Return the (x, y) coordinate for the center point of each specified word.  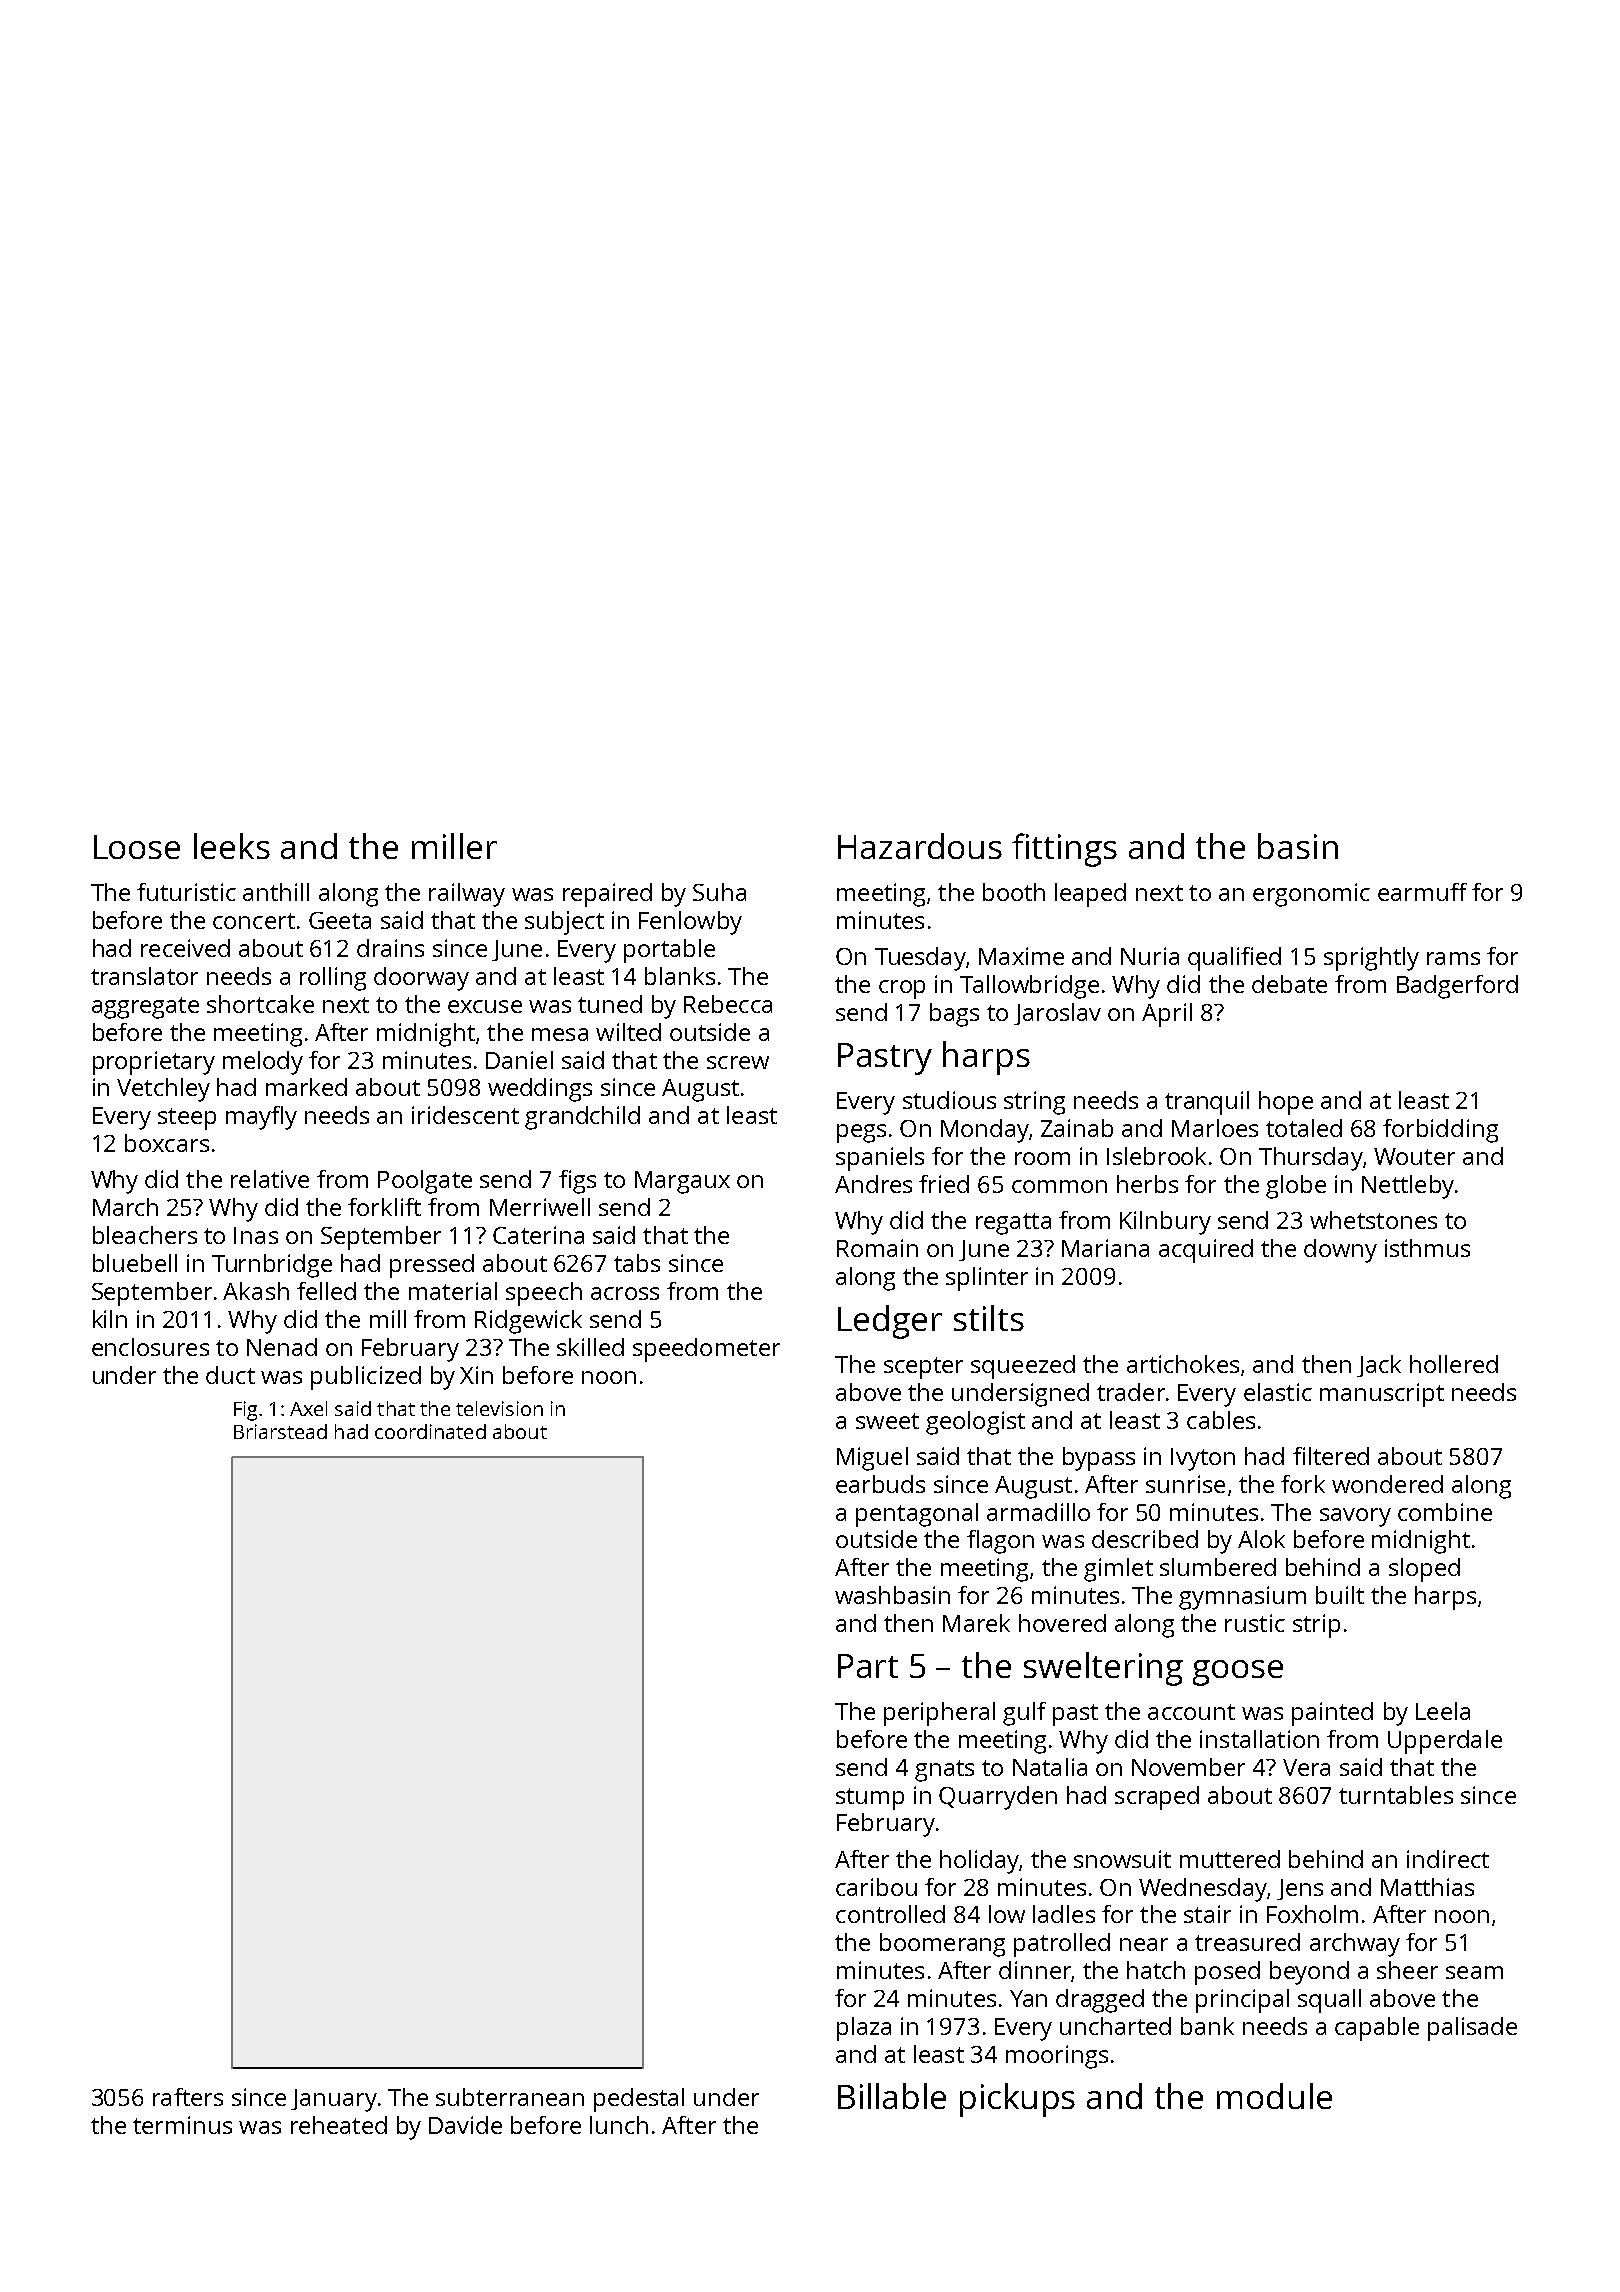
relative (270, 1179)
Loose (137, 847)
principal (1242, 2001)
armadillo (1038, 1512)
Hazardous (920, 846)
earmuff (1422, 892)
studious (949, 1100)
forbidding (1440, 1131)
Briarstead (280, 1431)
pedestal (639, 2100)
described (1145, 1539)
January (334, 2100)
